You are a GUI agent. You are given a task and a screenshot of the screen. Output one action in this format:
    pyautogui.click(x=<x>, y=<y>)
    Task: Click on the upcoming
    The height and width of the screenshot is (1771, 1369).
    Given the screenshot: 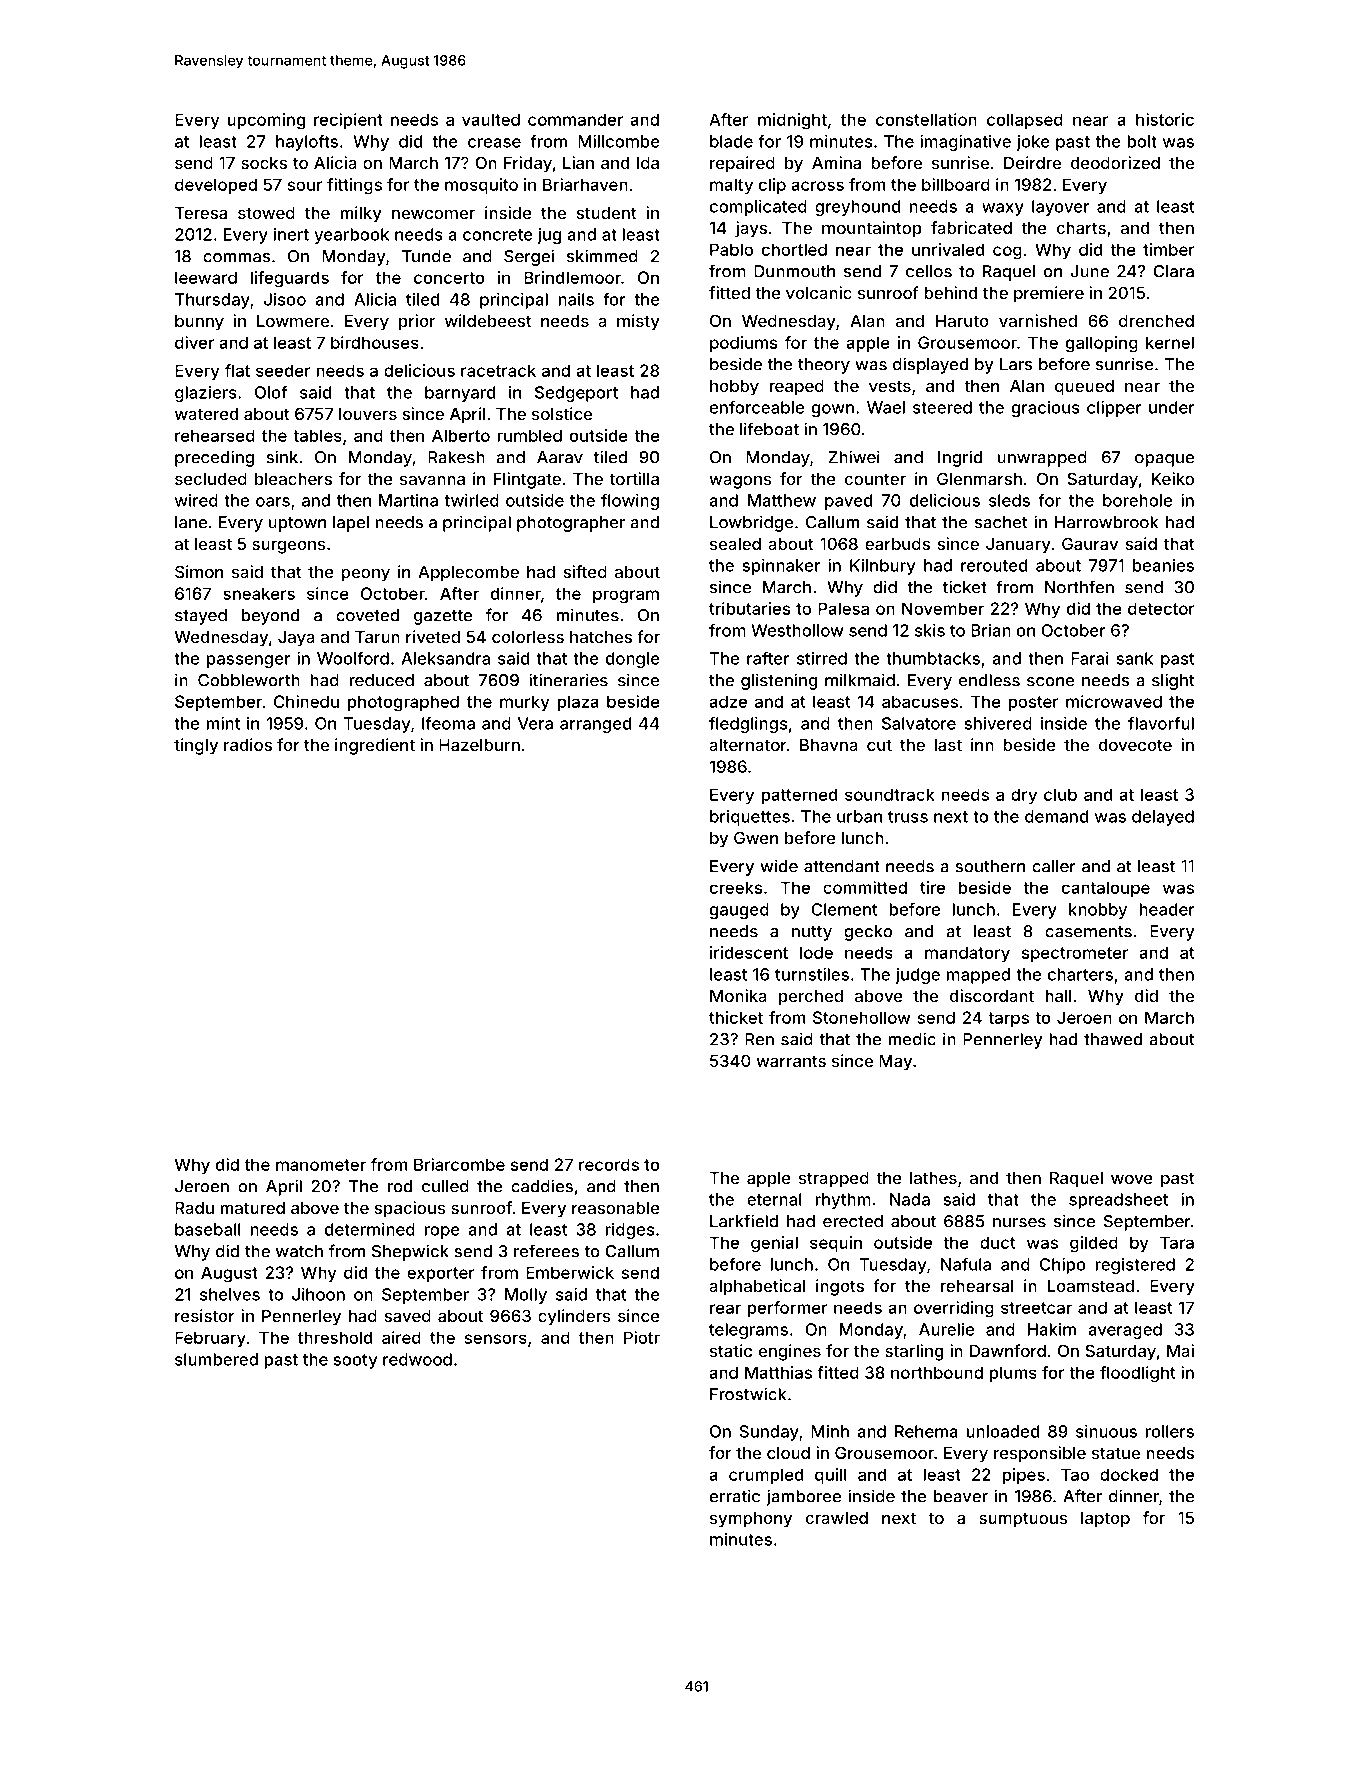 What is the action you would take?
    pyautogui.click(x=266, y=121)
